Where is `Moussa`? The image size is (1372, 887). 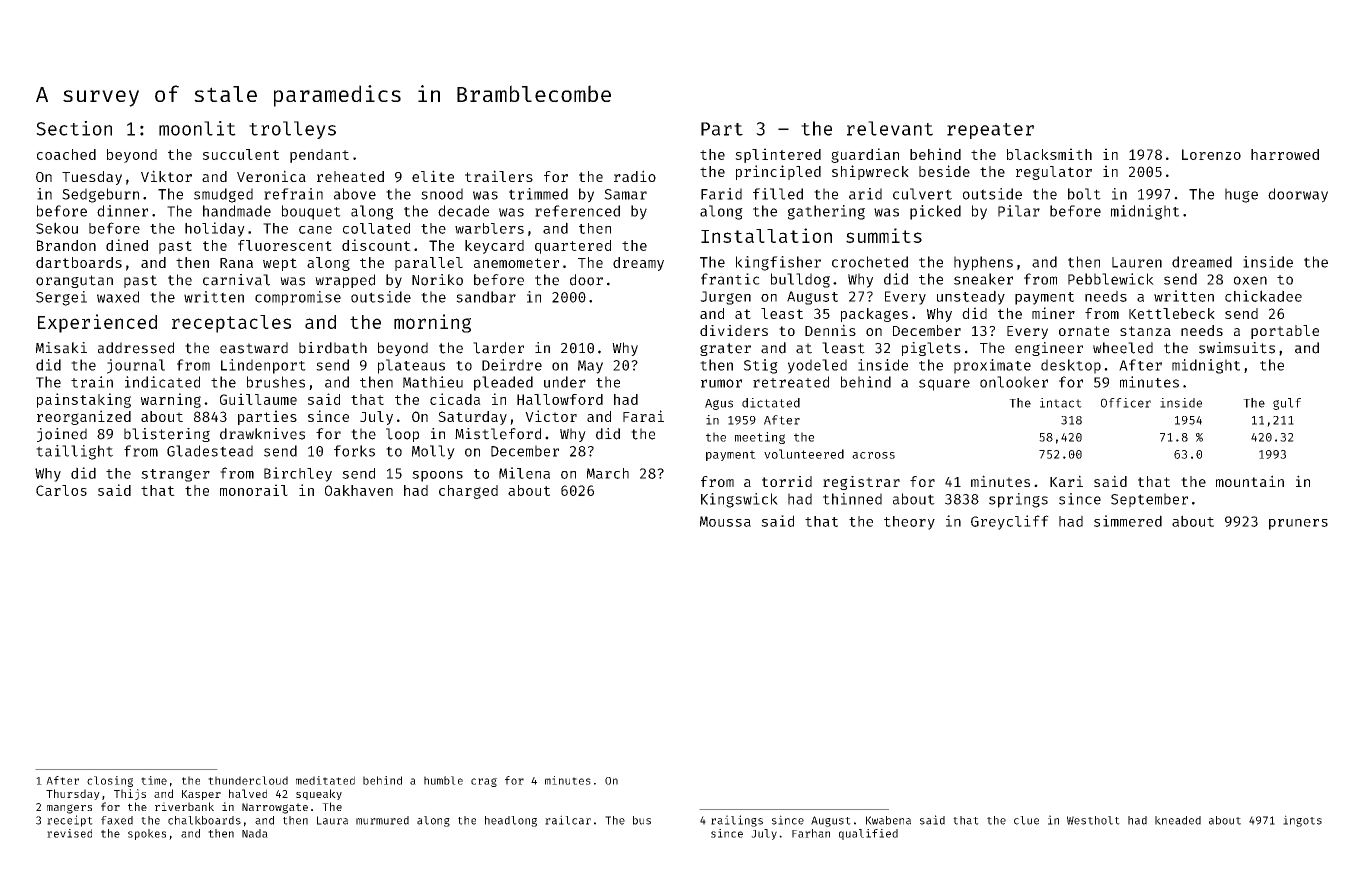 Moussa is located at coordinates (725, 521).
